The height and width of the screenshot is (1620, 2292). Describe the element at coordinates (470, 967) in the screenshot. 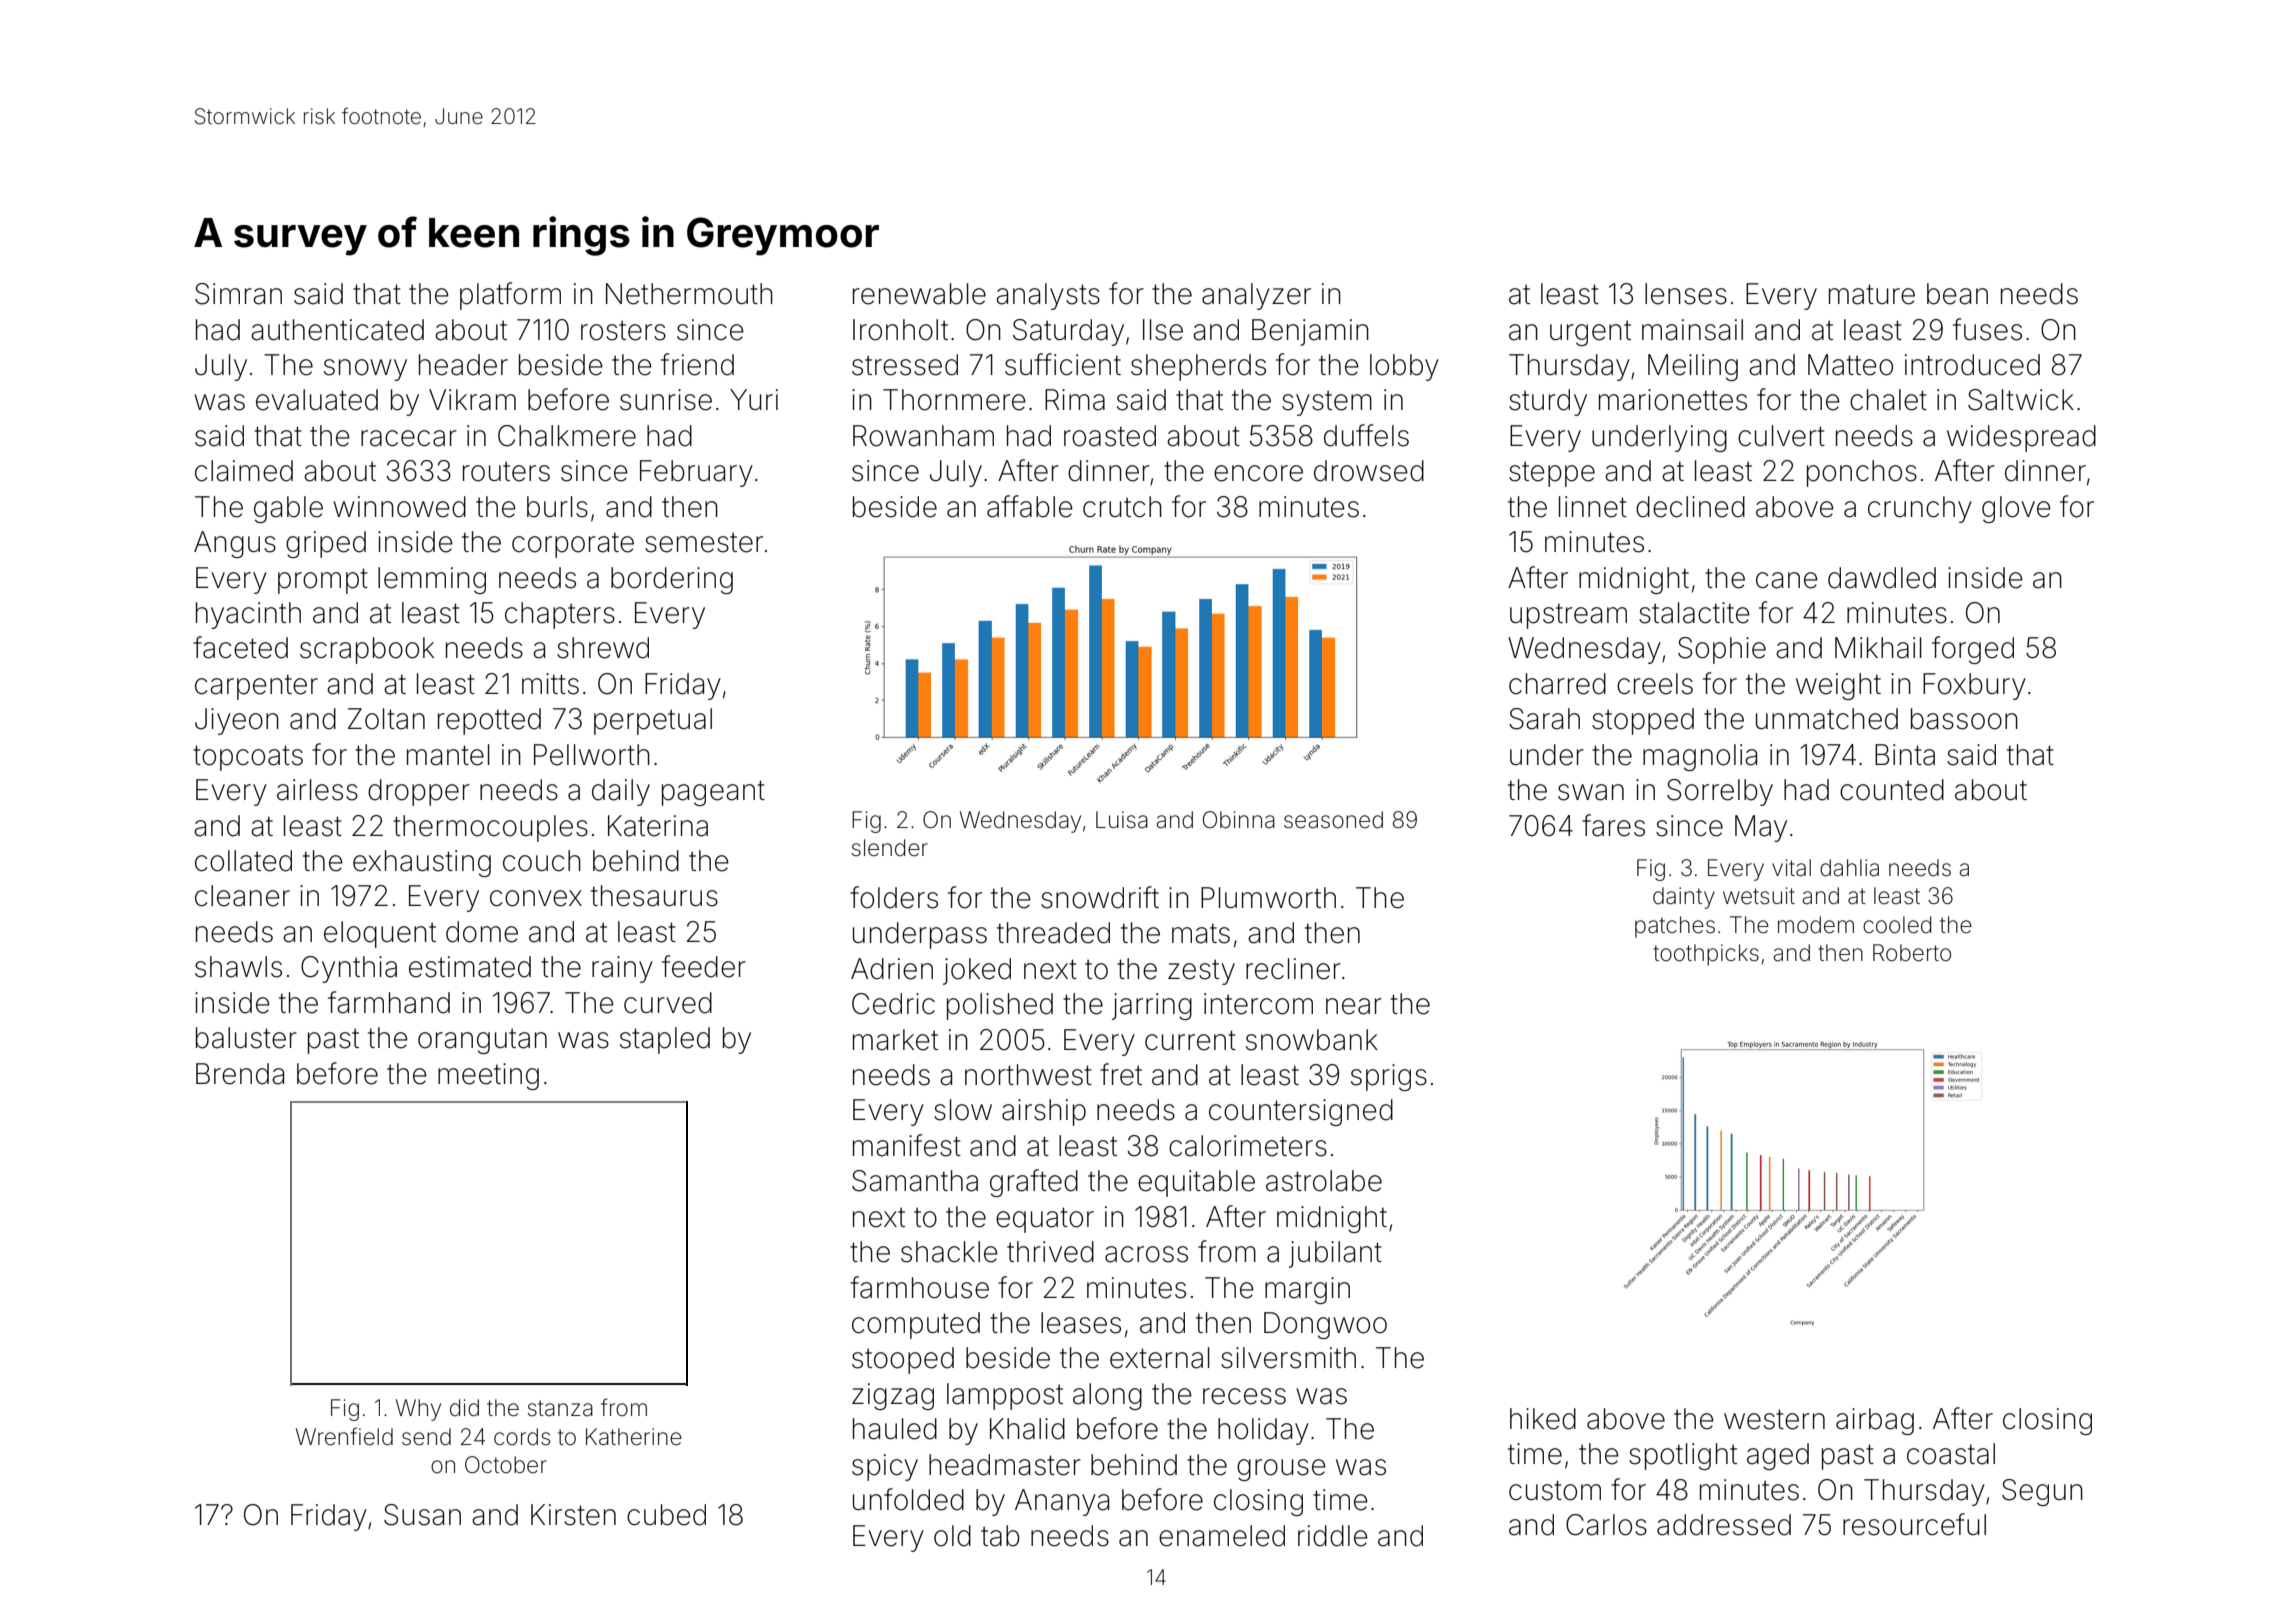

I see `estimated` at that location.
